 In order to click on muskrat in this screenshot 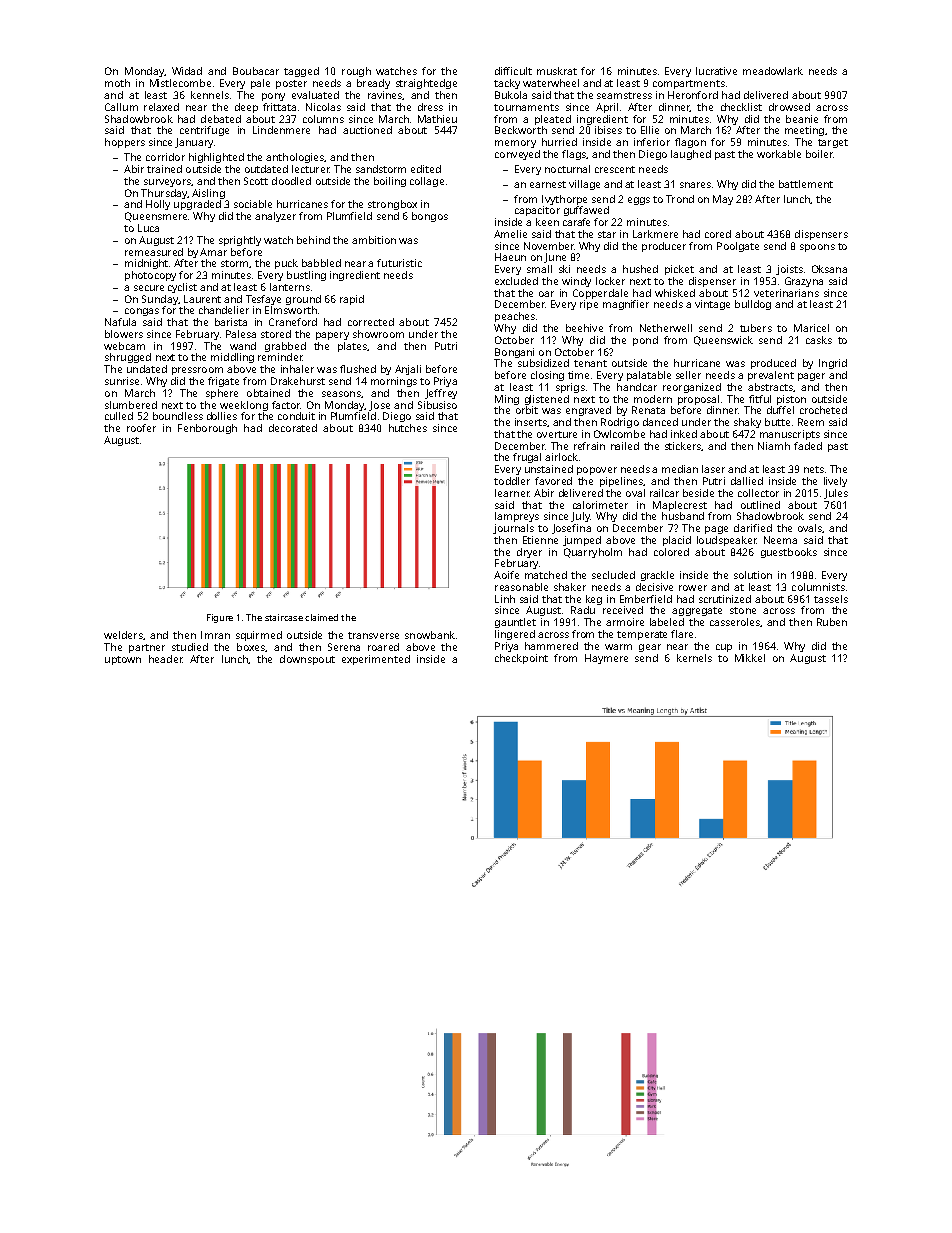, I will do `click(557, 71)`.
